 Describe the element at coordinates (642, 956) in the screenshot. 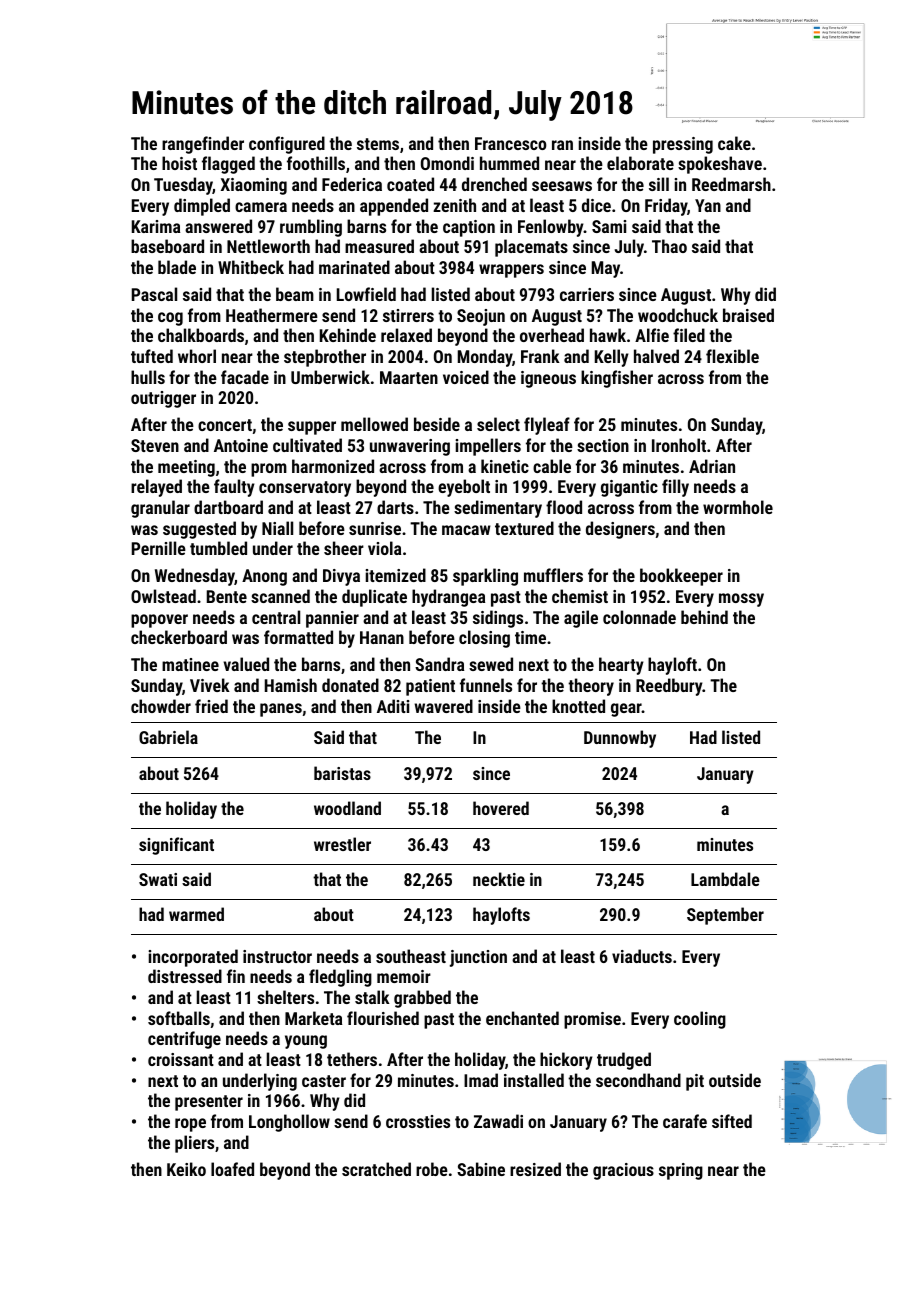

I see `viaducts` at that location.
